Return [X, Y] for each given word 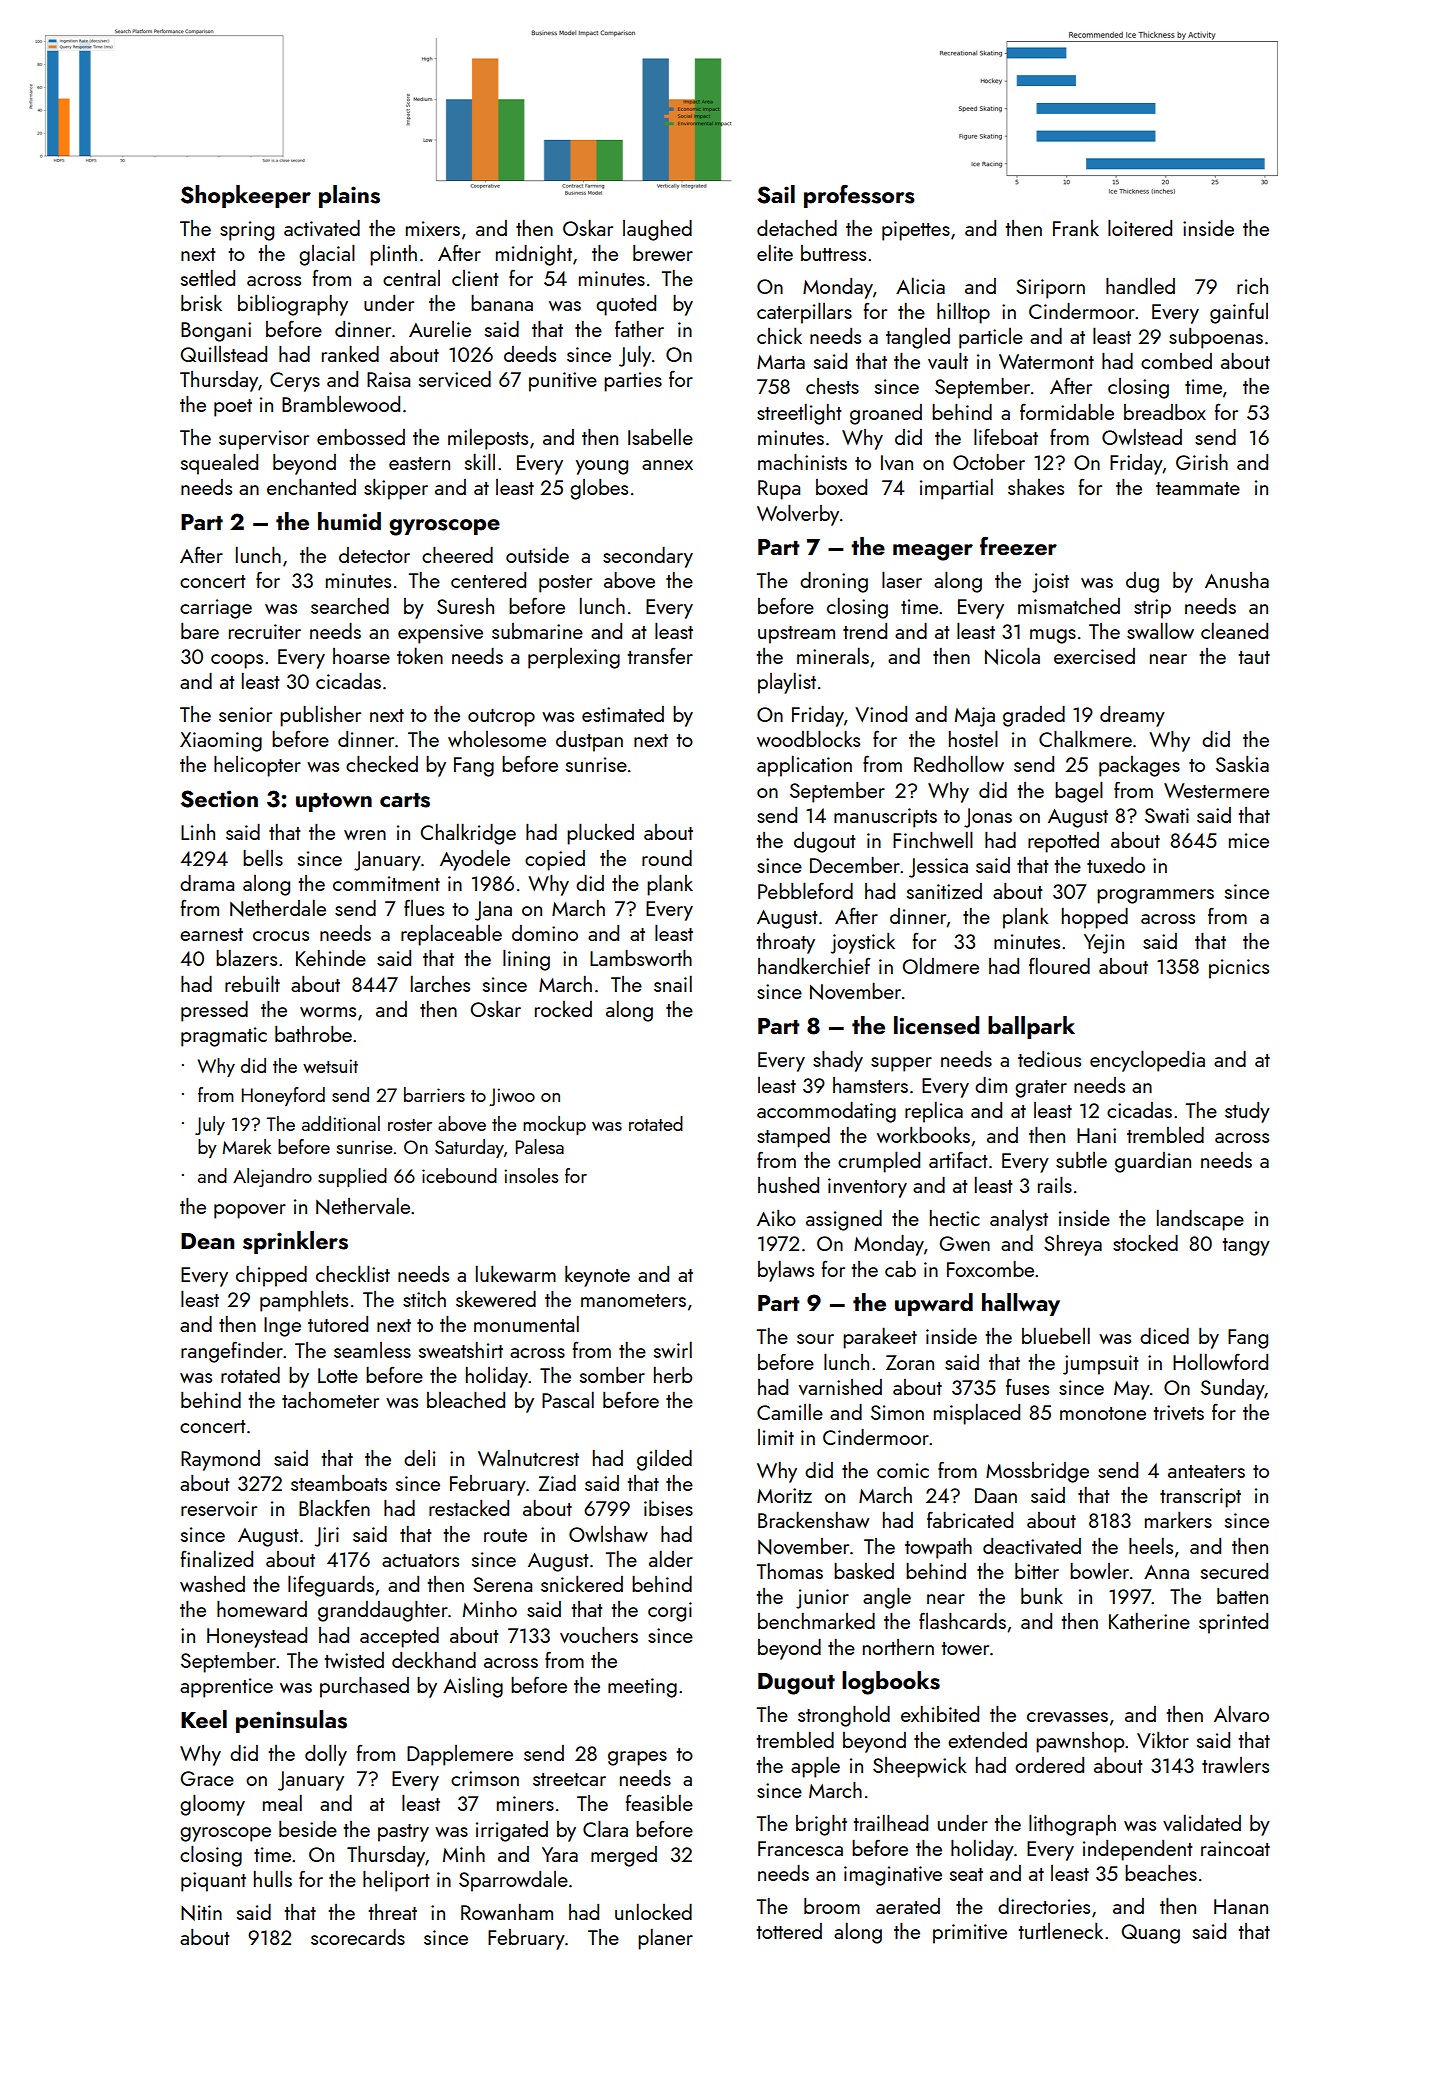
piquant [213, 1882]
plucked [600, 834]
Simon [897, 1412]
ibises [668, 1508]
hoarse [361, 656]
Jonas [988, 818]
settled [208, 277]
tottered [789, 1931]
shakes [1036, 487]
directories [1044, 1906]
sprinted [1233, 1623]
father [639, 328]
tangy [1246, 1247]
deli [419, 1458]
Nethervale [363, 1206]
